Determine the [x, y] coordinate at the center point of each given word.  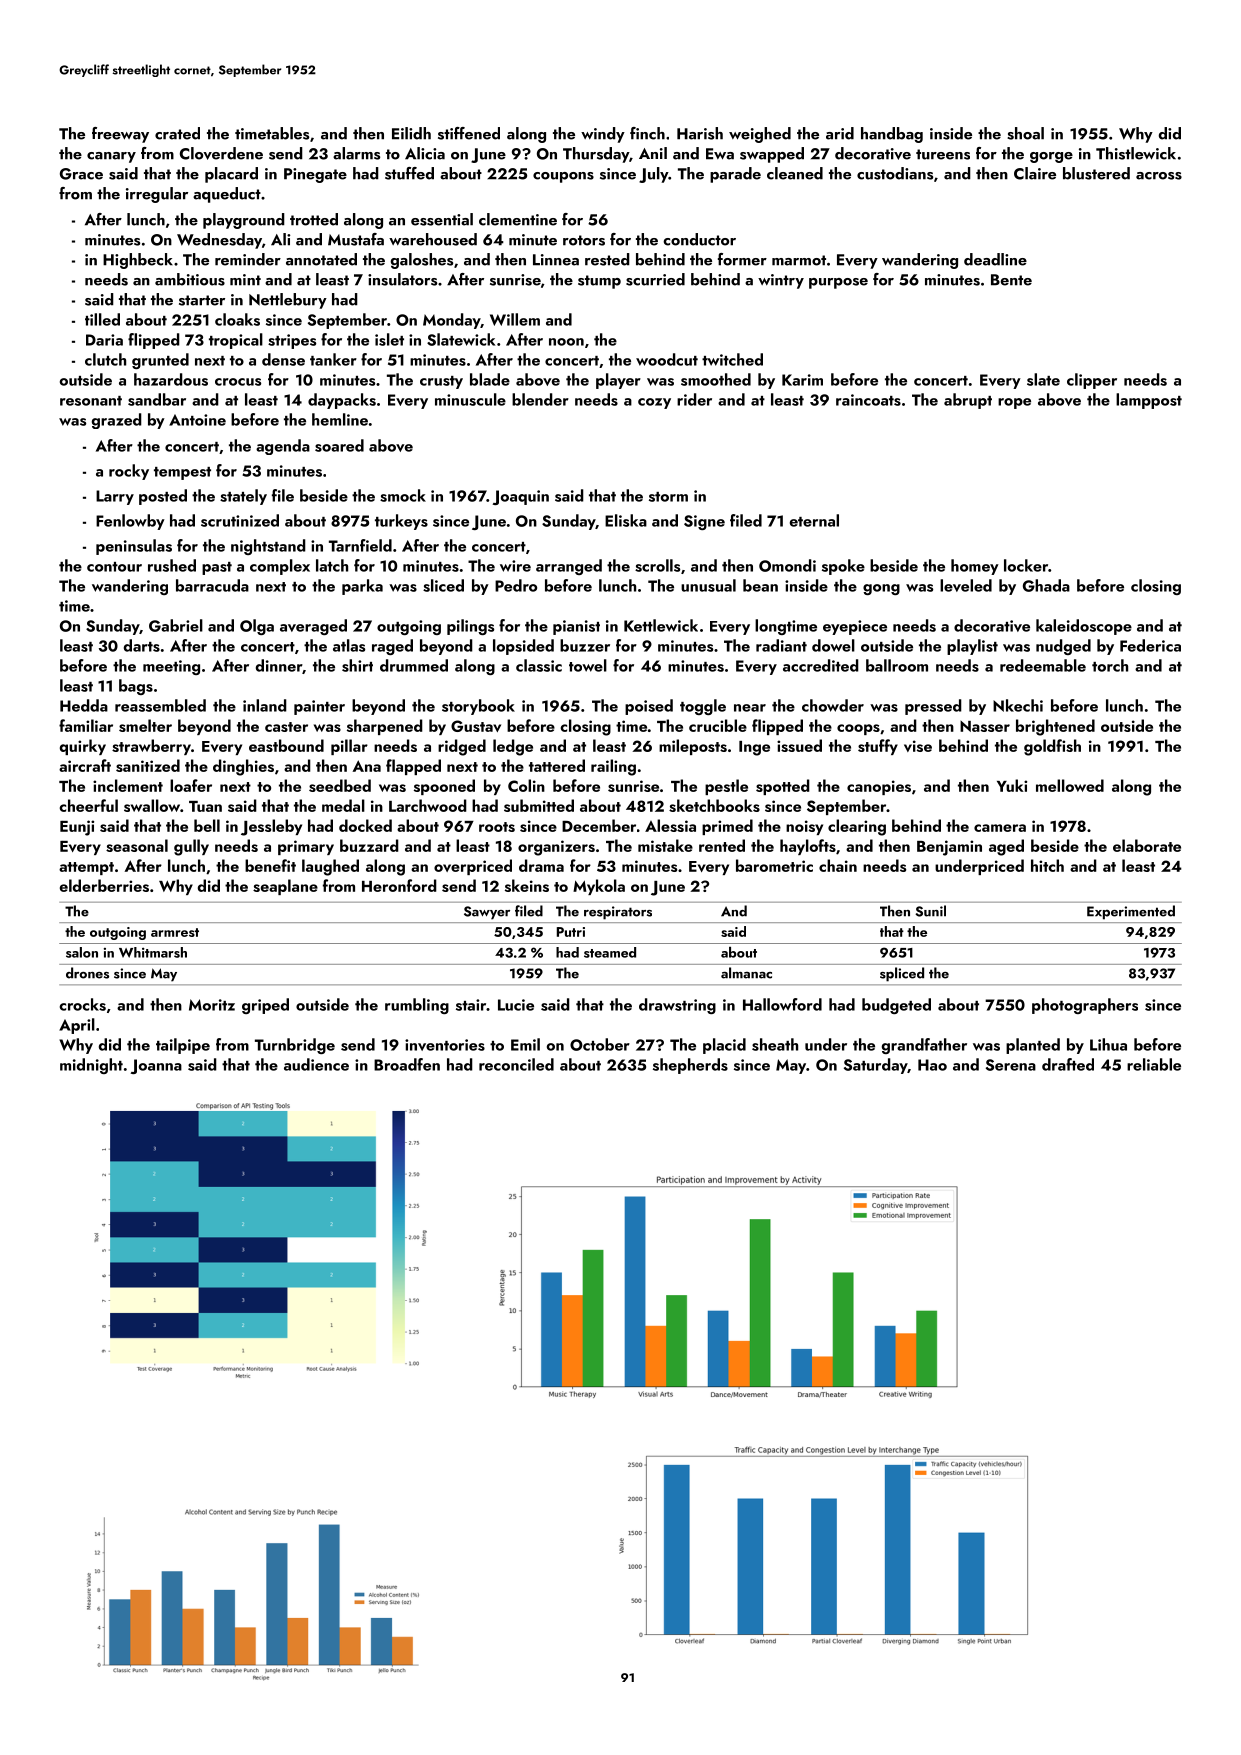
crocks [82, 1004]
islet [389, 339]
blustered [1096, 173]
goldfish [1052, 747]
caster [286, 727]
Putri [571, 932]
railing [613, 767]
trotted [314, 219]
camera [1000, 828]
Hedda [84, 705]
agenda [283, 447]
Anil [653, 153]
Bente [1011, 280]
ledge [513, 747]
